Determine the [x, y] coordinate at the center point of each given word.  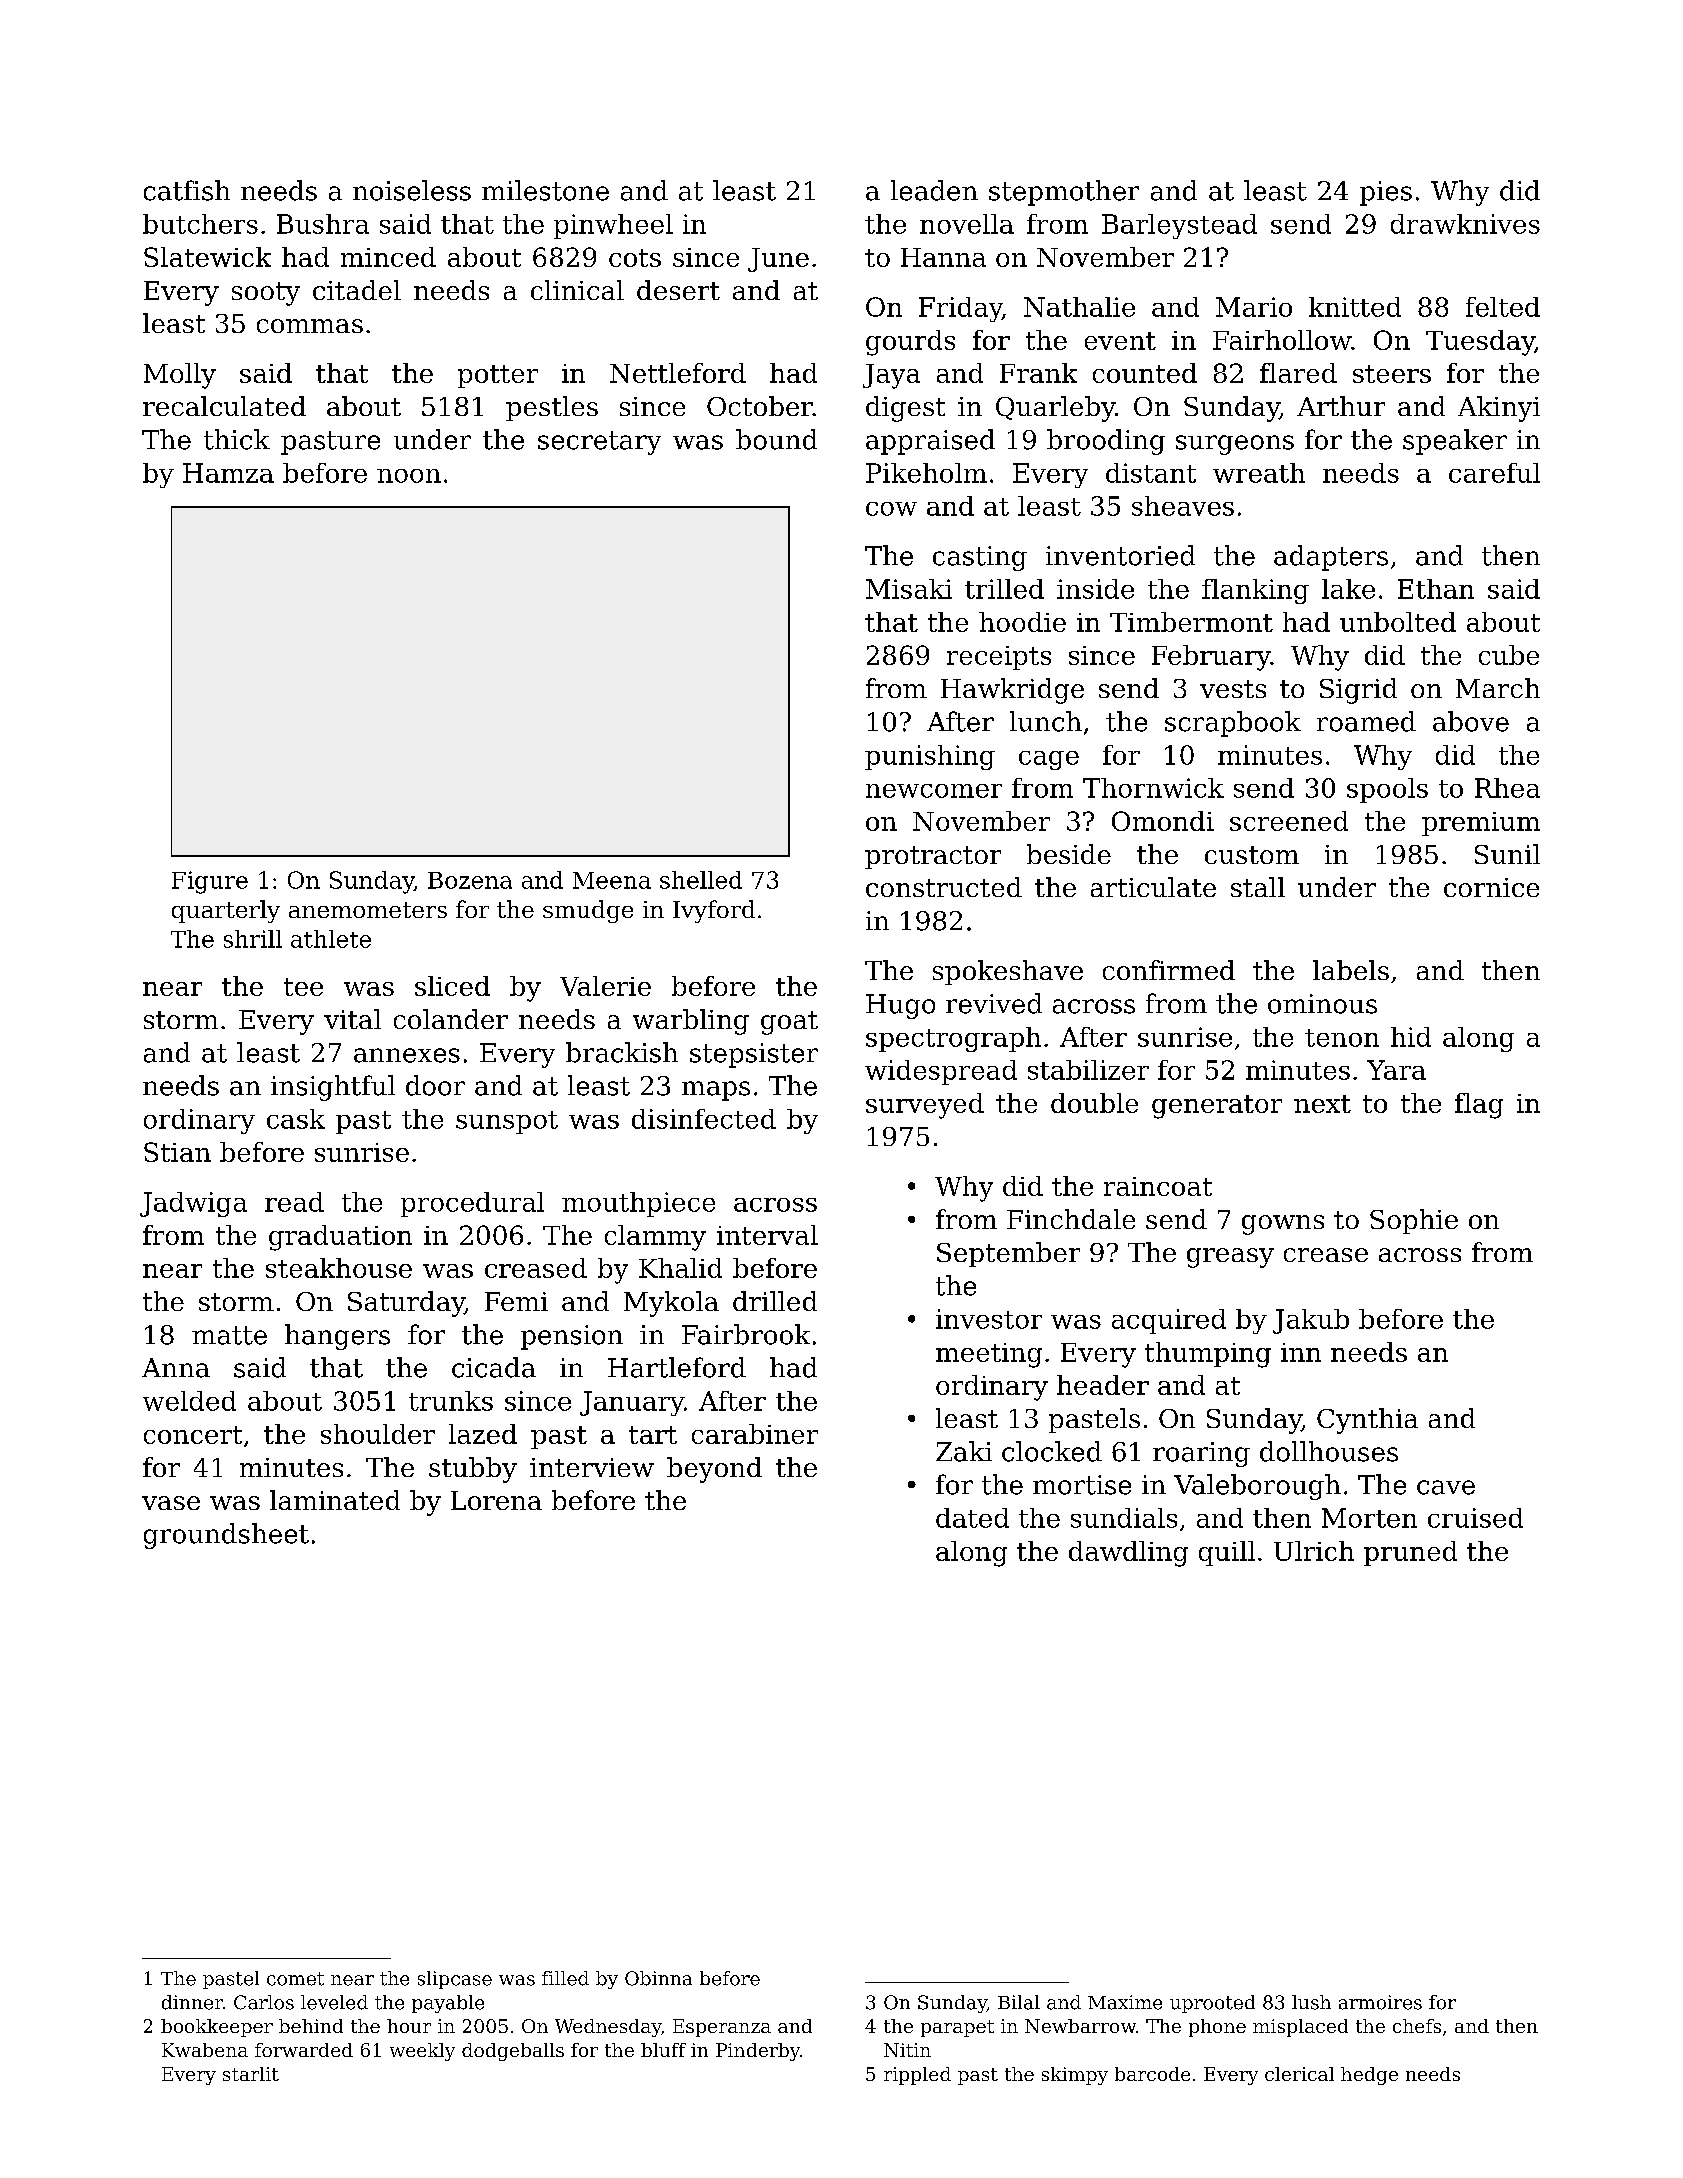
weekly [422, 2052]
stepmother [1064, 193]
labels [1351, 970]
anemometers [368, 910]
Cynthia [1367, 1421]
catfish [187, 190]
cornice [1491, 887]
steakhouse [339, 1268]
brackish [622, 1052]
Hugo [900, 1006]
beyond [714, 1470]
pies [1386, 193]
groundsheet [226, 1536]
